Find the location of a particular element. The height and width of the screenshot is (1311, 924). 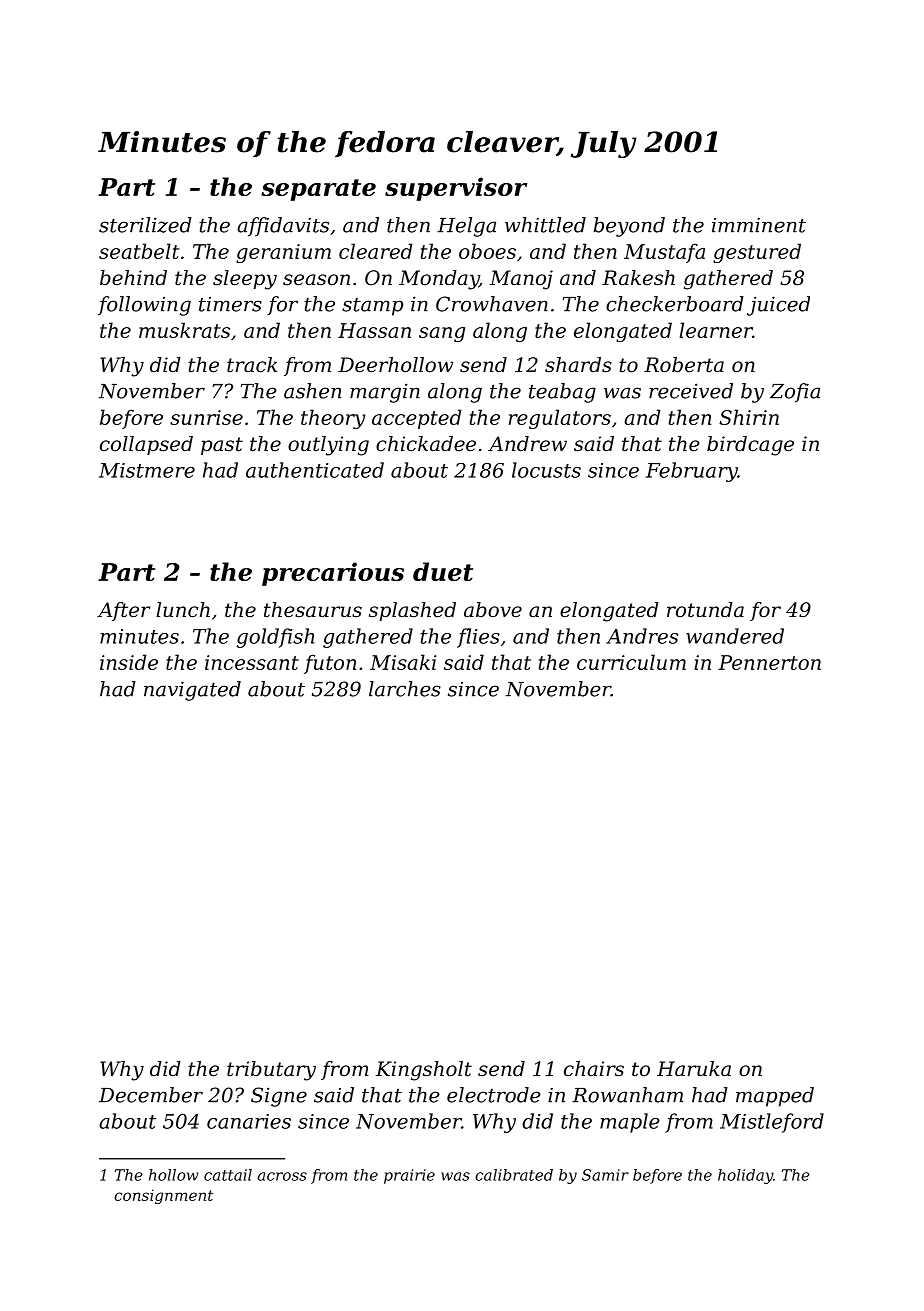

beyond is located at coordinates (629, 227).
